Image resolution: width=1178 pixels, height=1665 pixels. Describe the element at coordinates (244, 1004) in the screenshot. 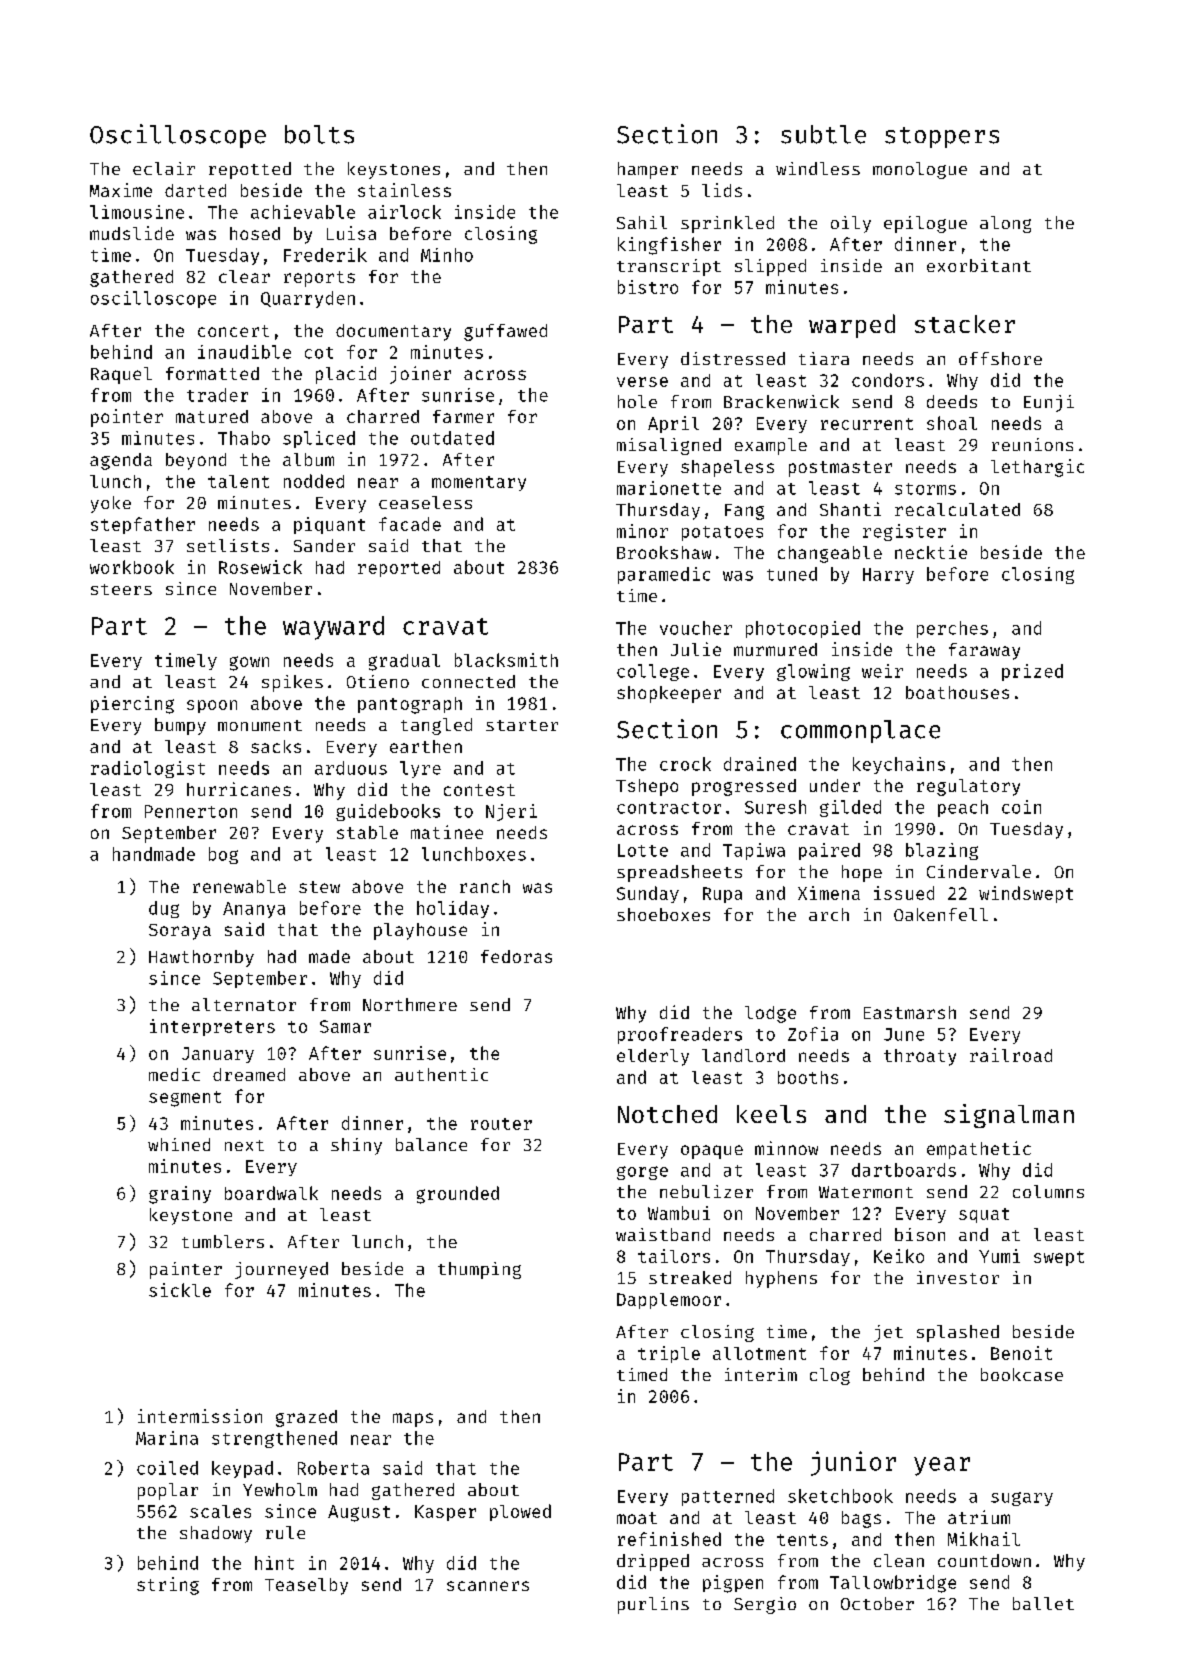

I see `alternator` at that location.
